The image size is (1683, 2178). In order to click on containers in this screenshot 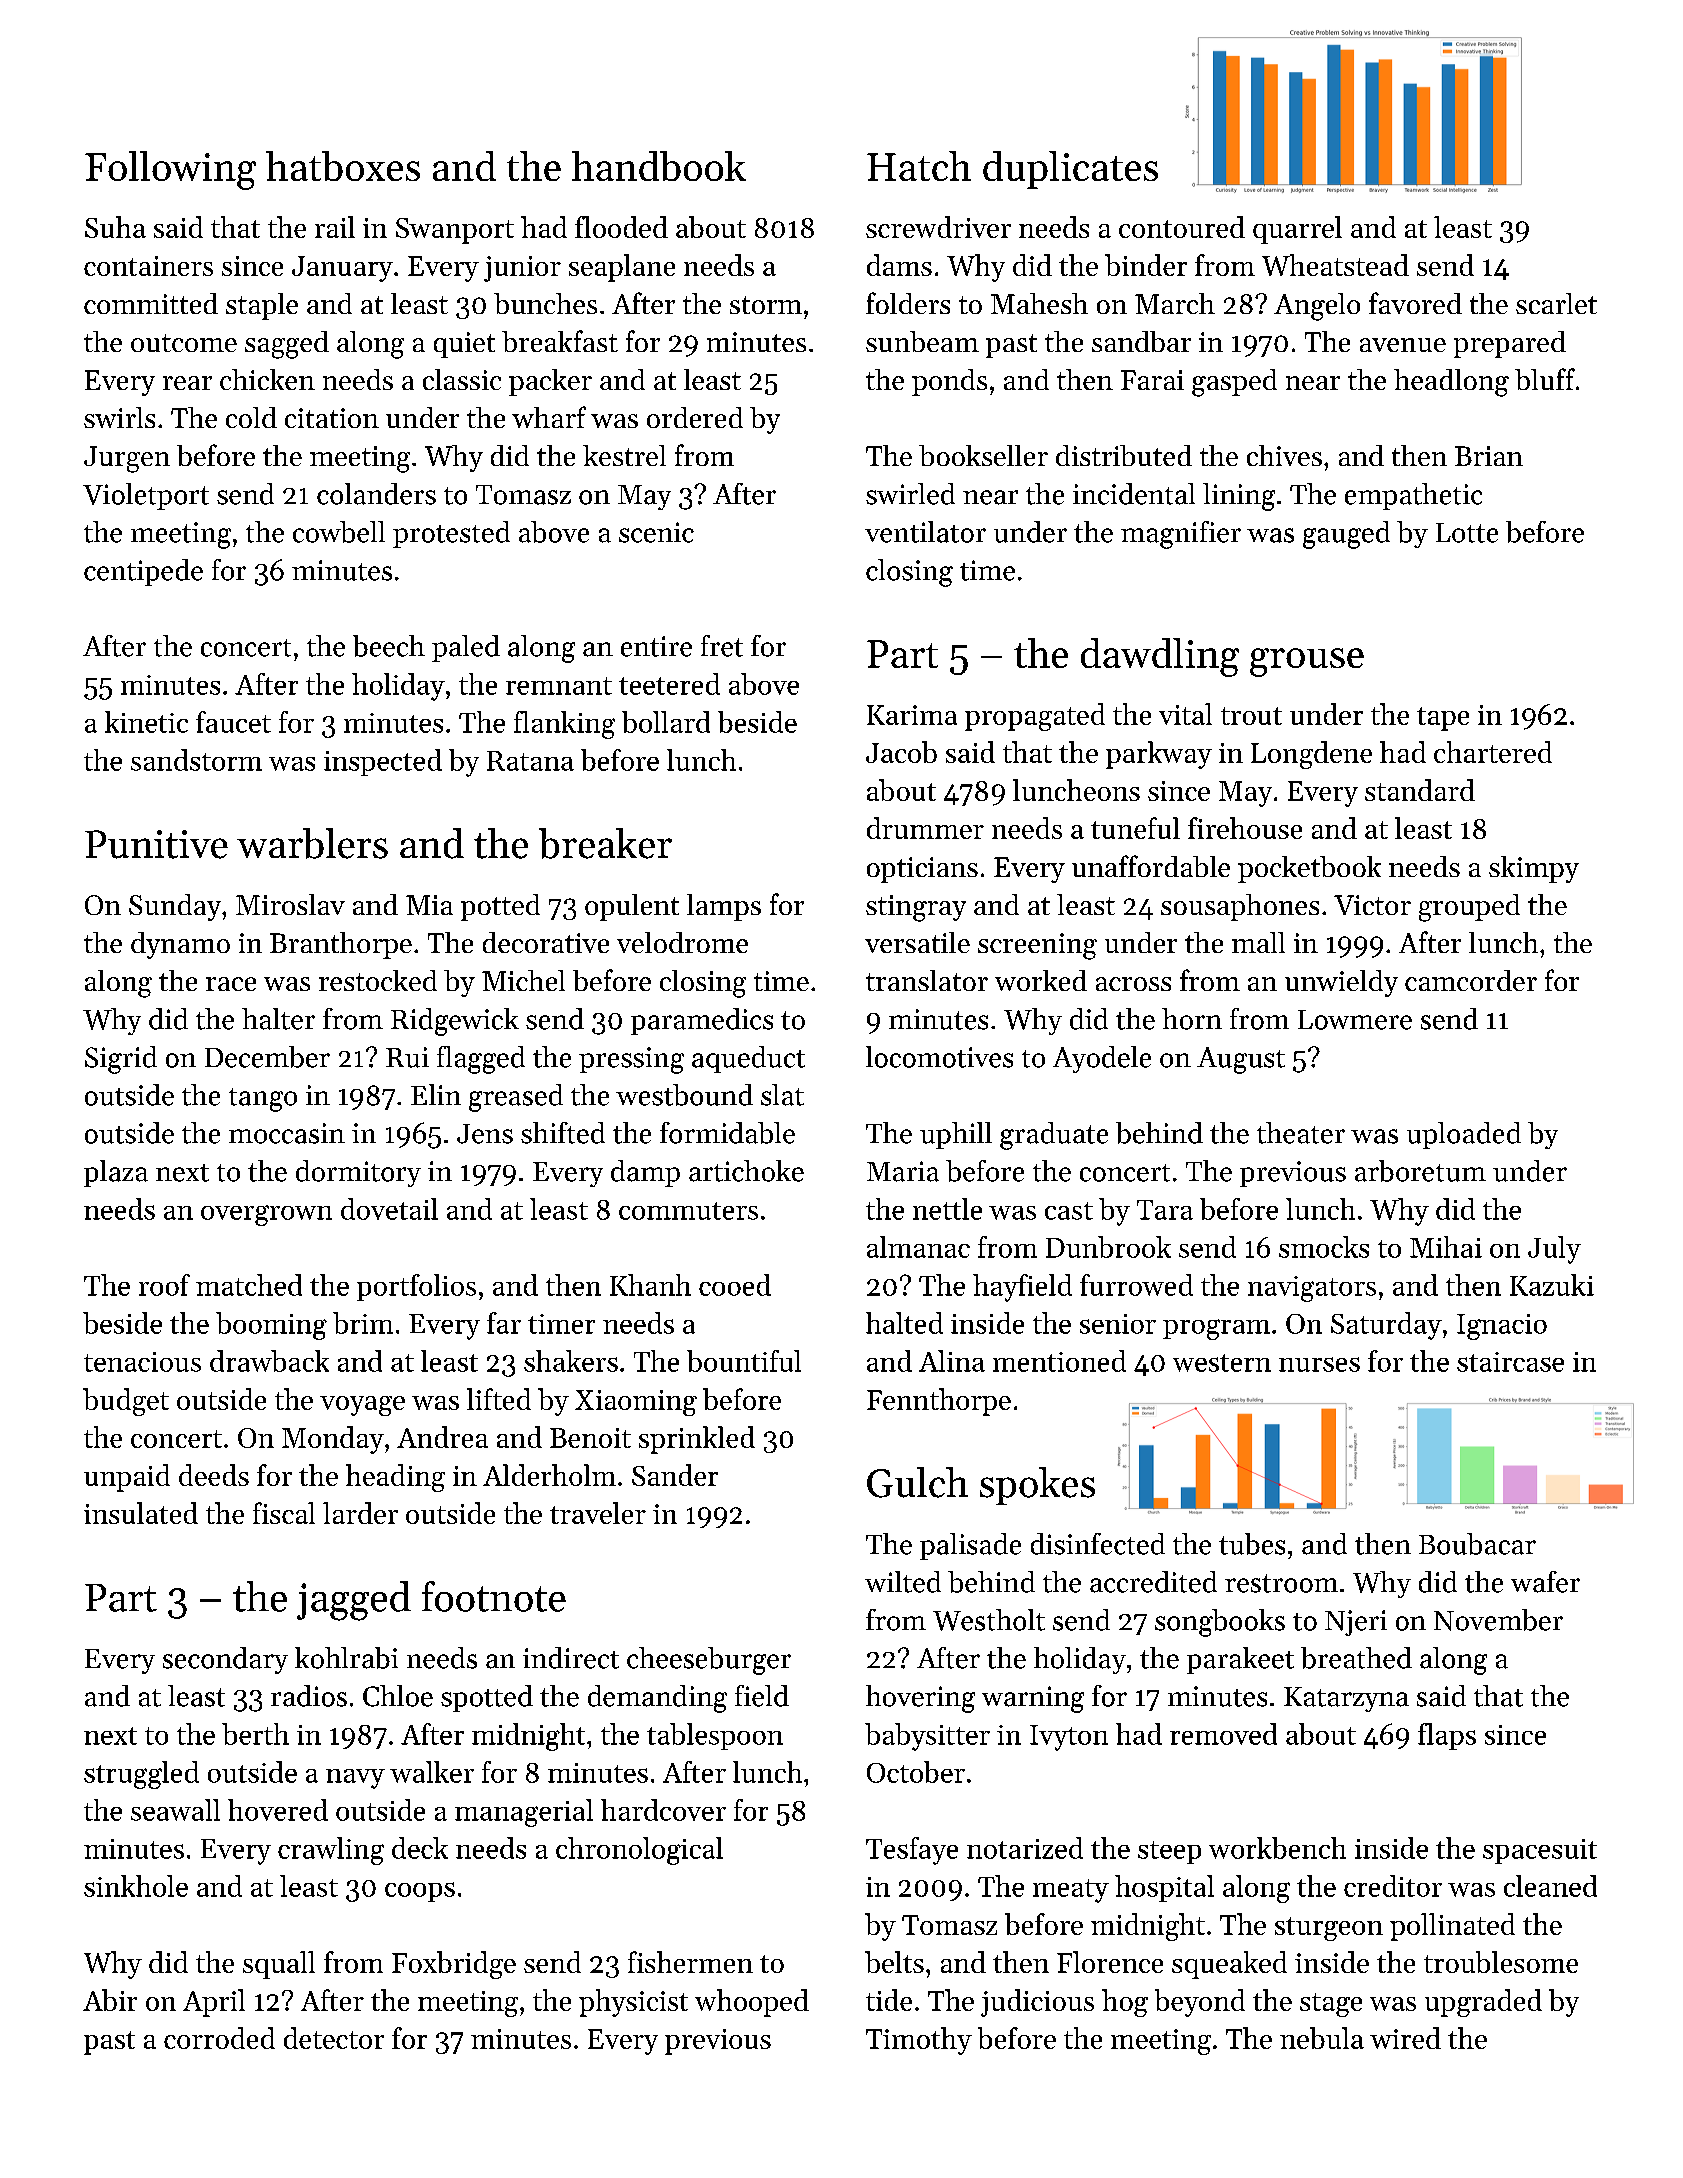, I will do `click(148, 266)`.
